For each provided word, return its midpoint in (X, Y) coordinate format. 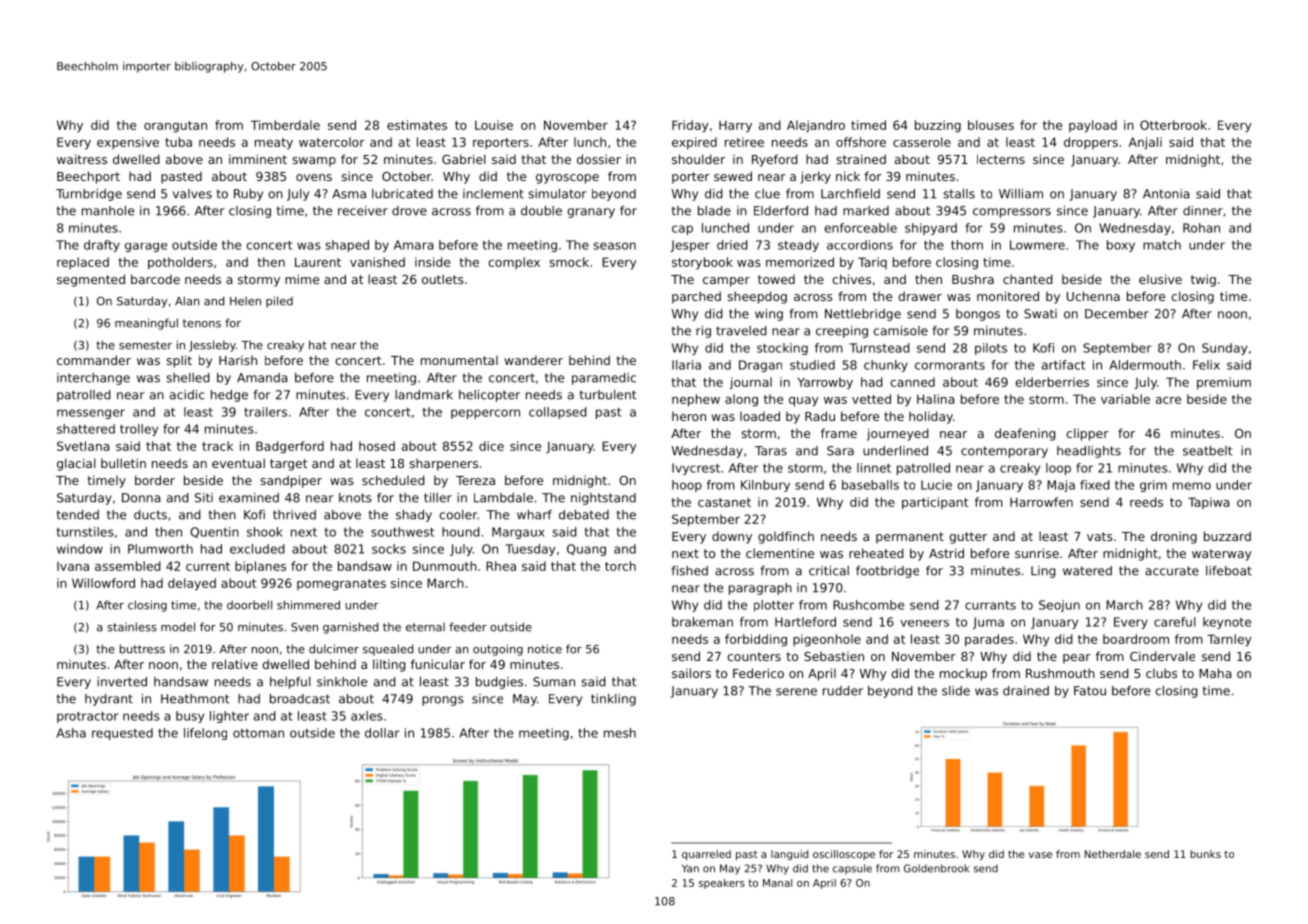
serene (796, 692)
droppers (1091, 143)
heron (689, 416)
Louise (494, 125)
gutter (968, 538)
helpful (290, 683)
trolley (139, 430)
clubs (1161, 673)
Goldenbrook (936, 868)
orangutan (175, 127)
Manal (777, 883)
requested (122, 734)
